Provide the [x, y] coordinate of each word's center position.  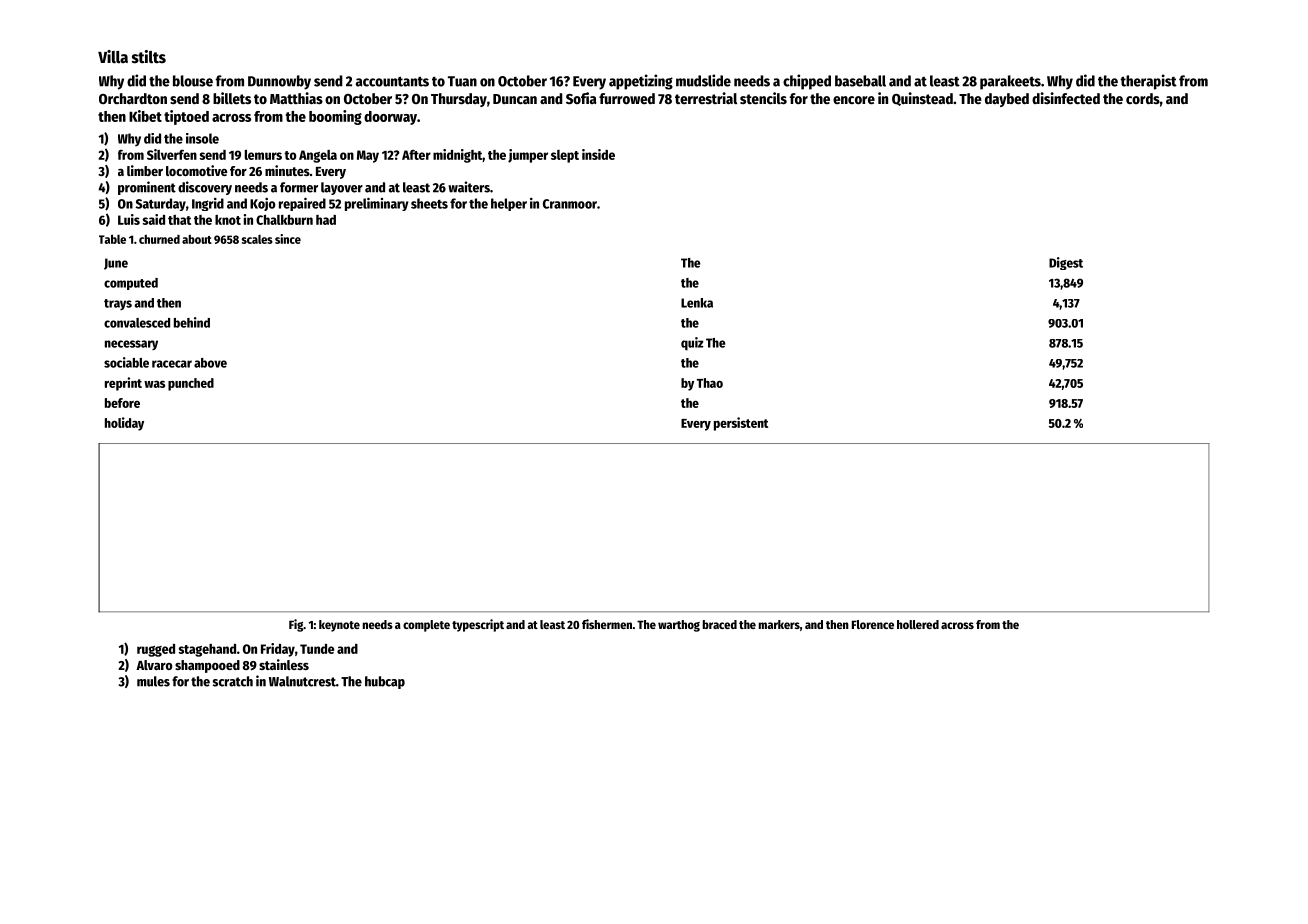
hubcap [385, 682]
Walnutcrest [302, 681]
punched [191, 384]
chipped [807, 82]
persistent [741, 424]
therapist [1148, 82]
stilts [149, 57]
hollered [918, 624]
